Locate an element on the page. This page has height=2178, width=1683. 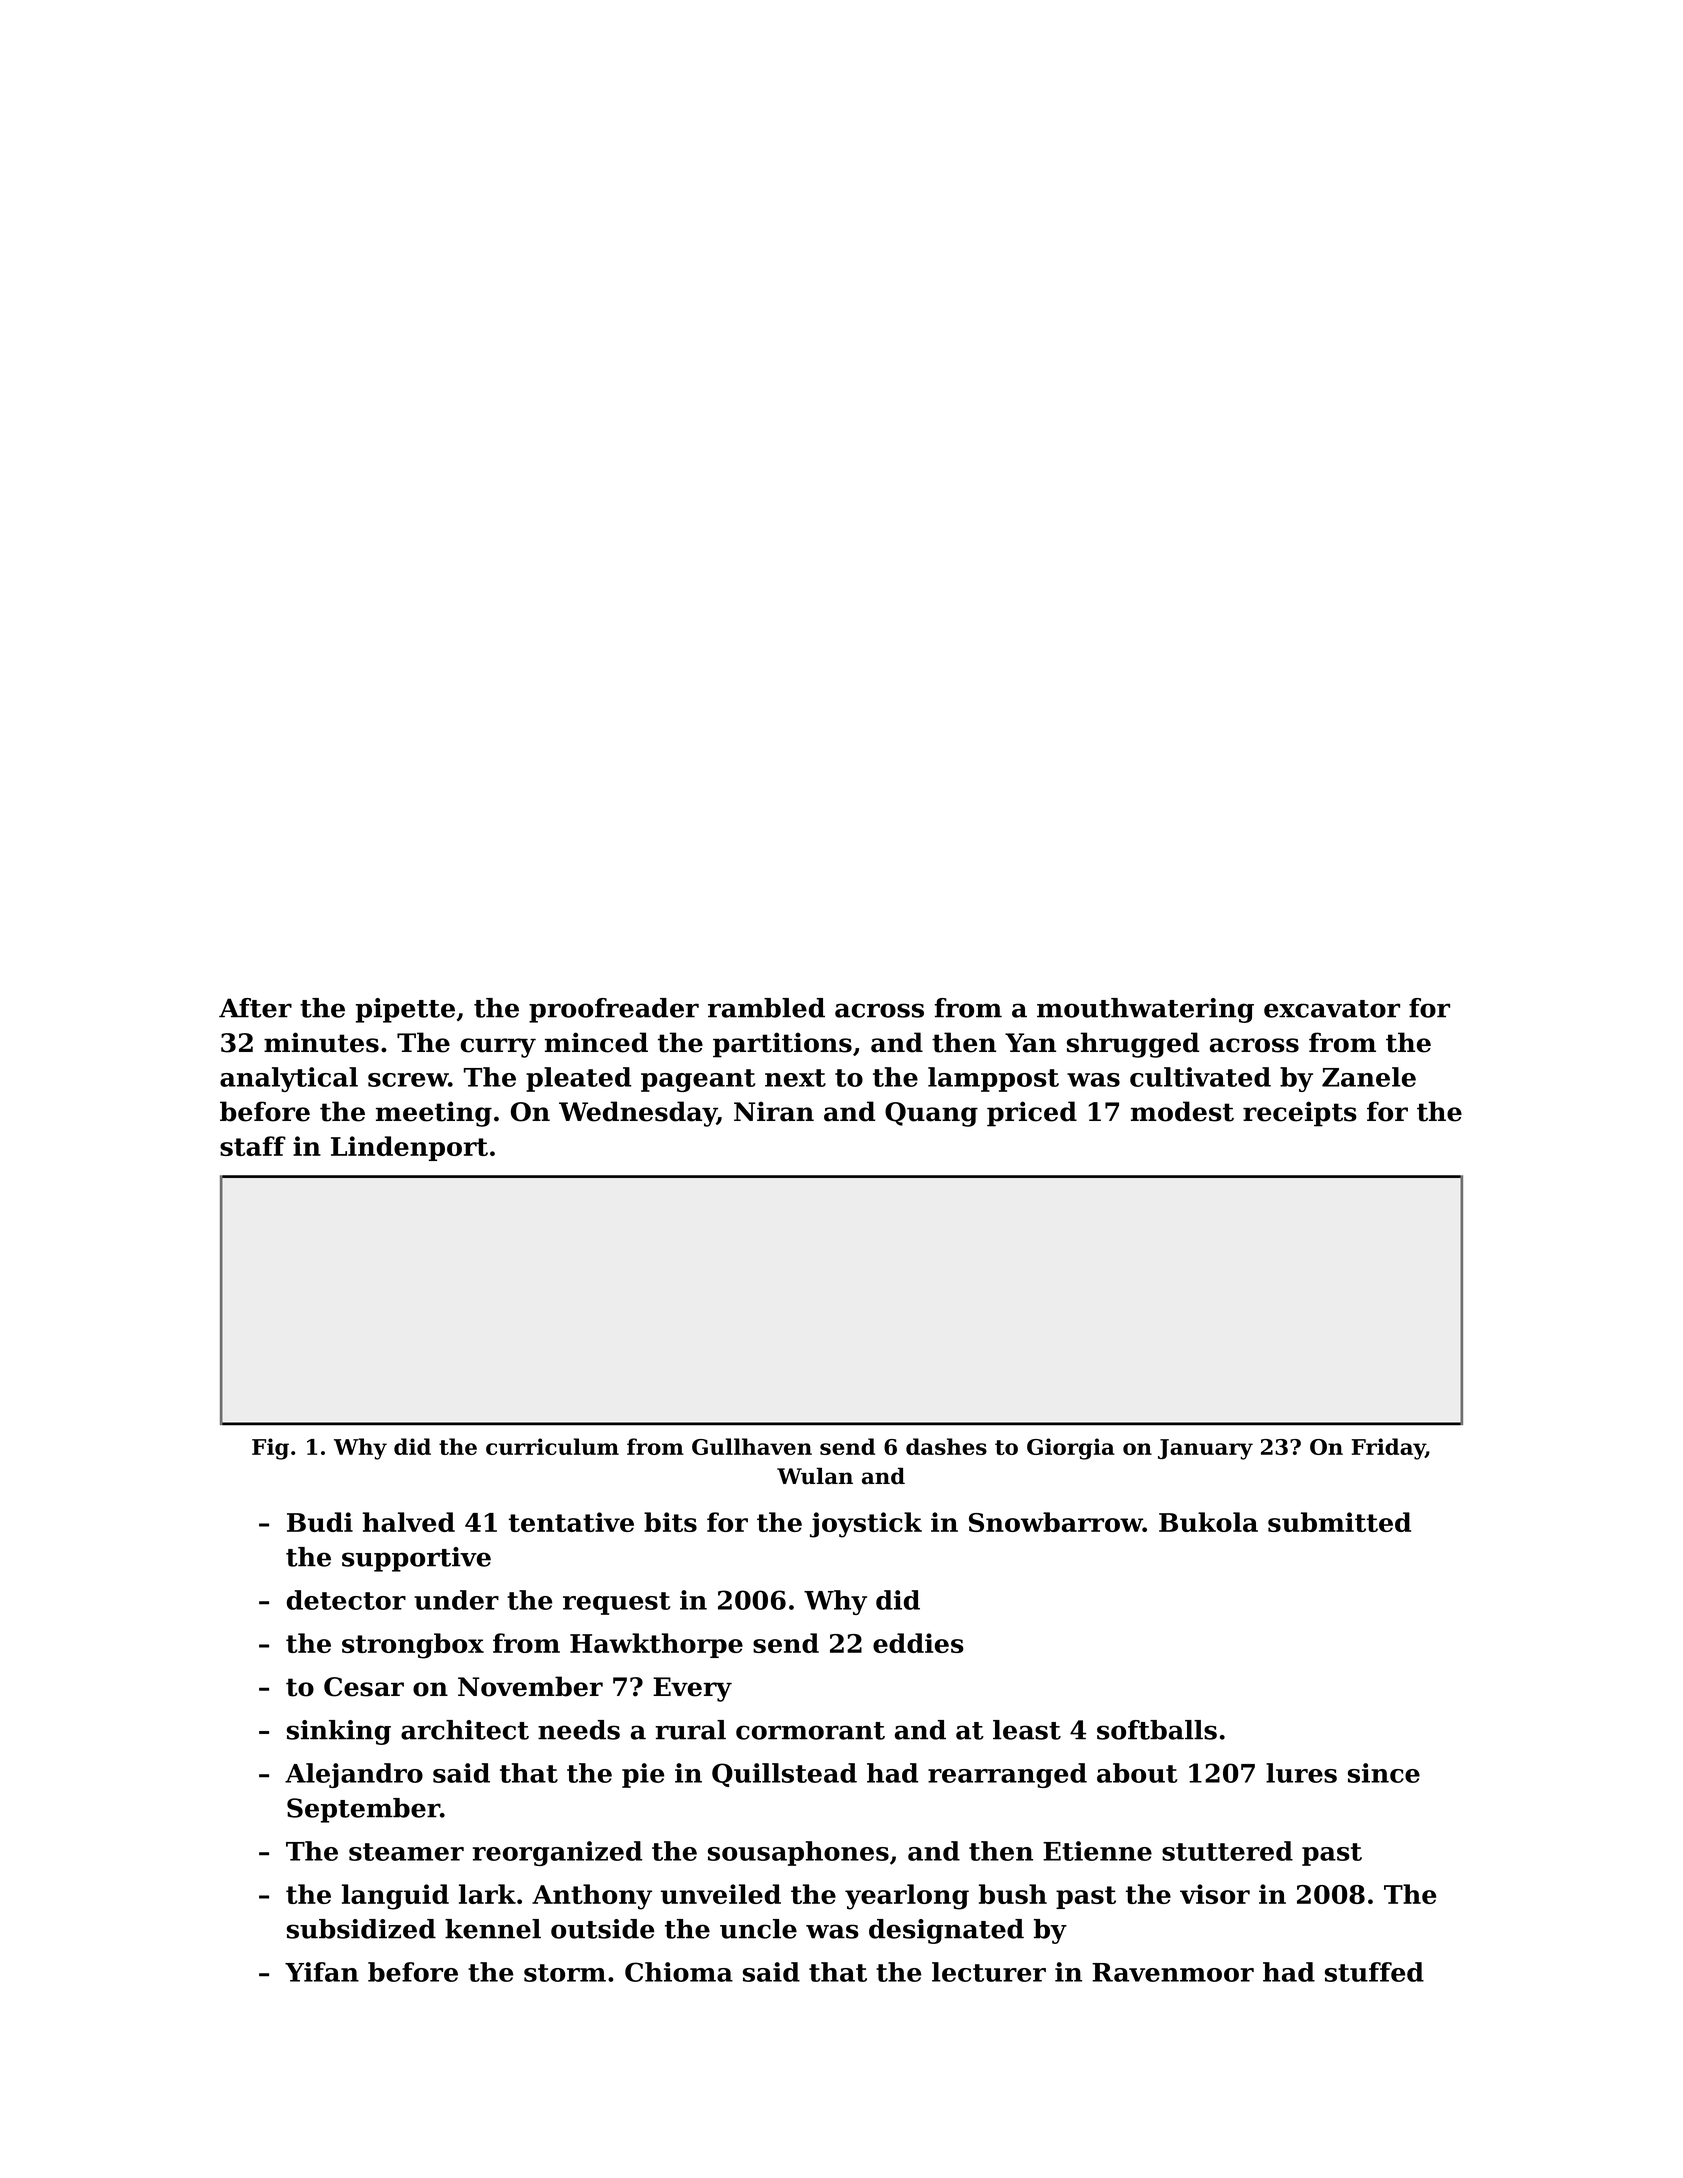
Yan is located at coordinates (1030, 1043).
